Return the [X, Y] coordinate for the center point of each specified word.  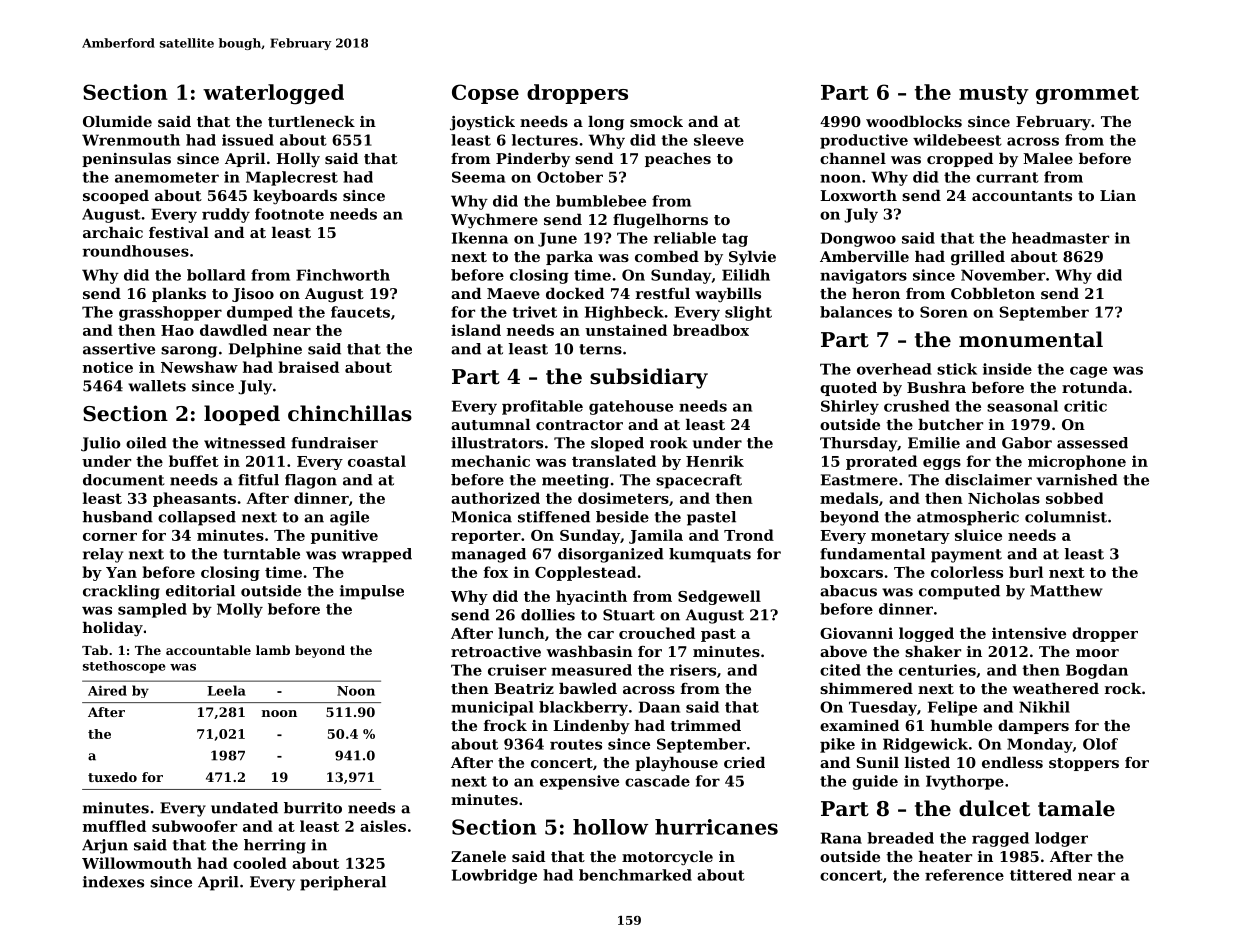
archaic [113, 232]
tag [735, 240]
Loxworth [858, 195]
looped [242, 415]
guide [875, 782]
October [570, 177]
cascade [657, 781]
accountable [208, 650]
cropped [960, 160]
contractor [579, 425]
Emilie [934, 443]
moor [1097, 653]
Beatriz [524, 688]
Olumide [117, 121]
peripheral [343, 883]
